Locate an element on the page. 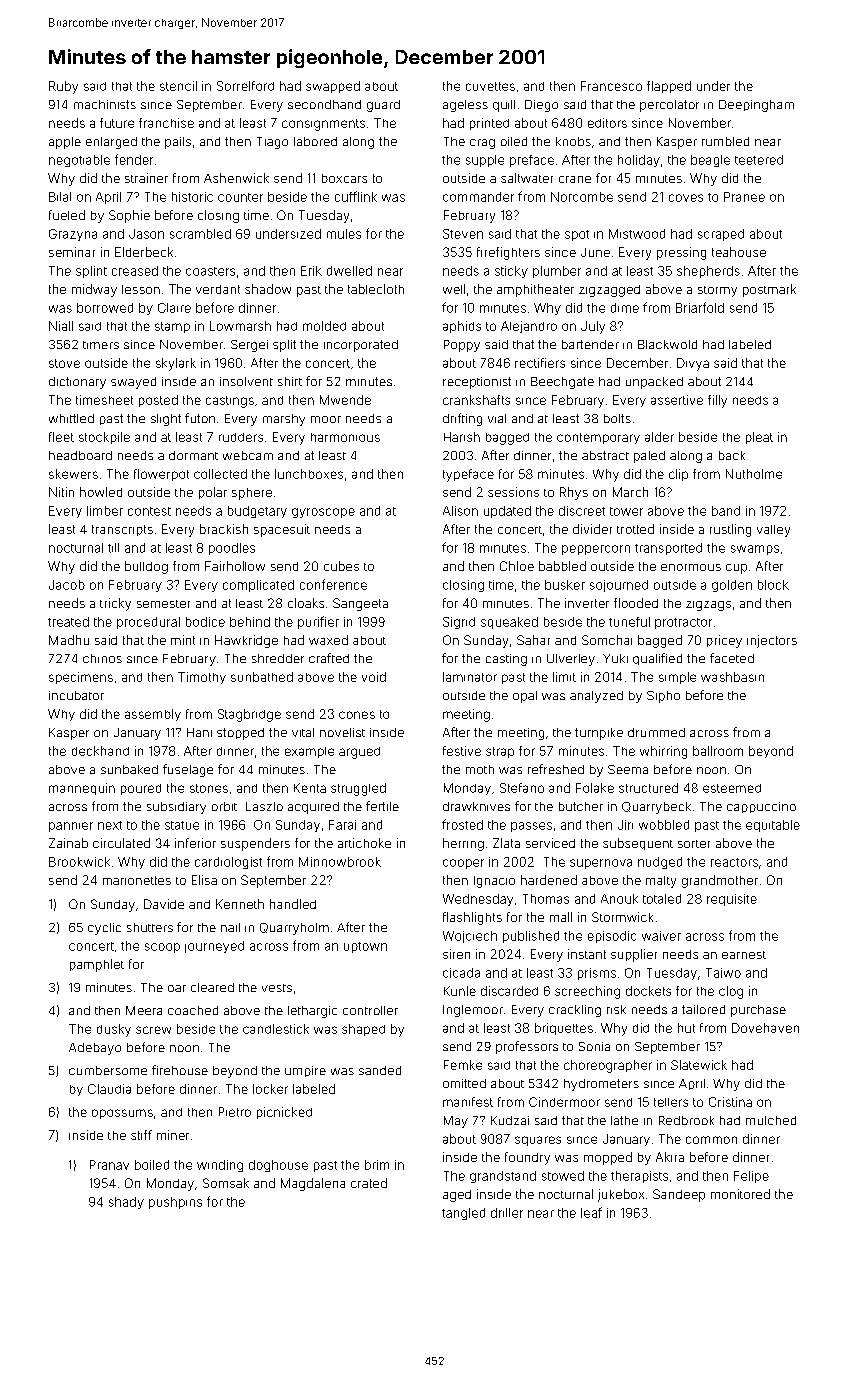 Image resolution: width=849 pixels, height=1400 pixels. coves is located at coordinates (686, 198).
